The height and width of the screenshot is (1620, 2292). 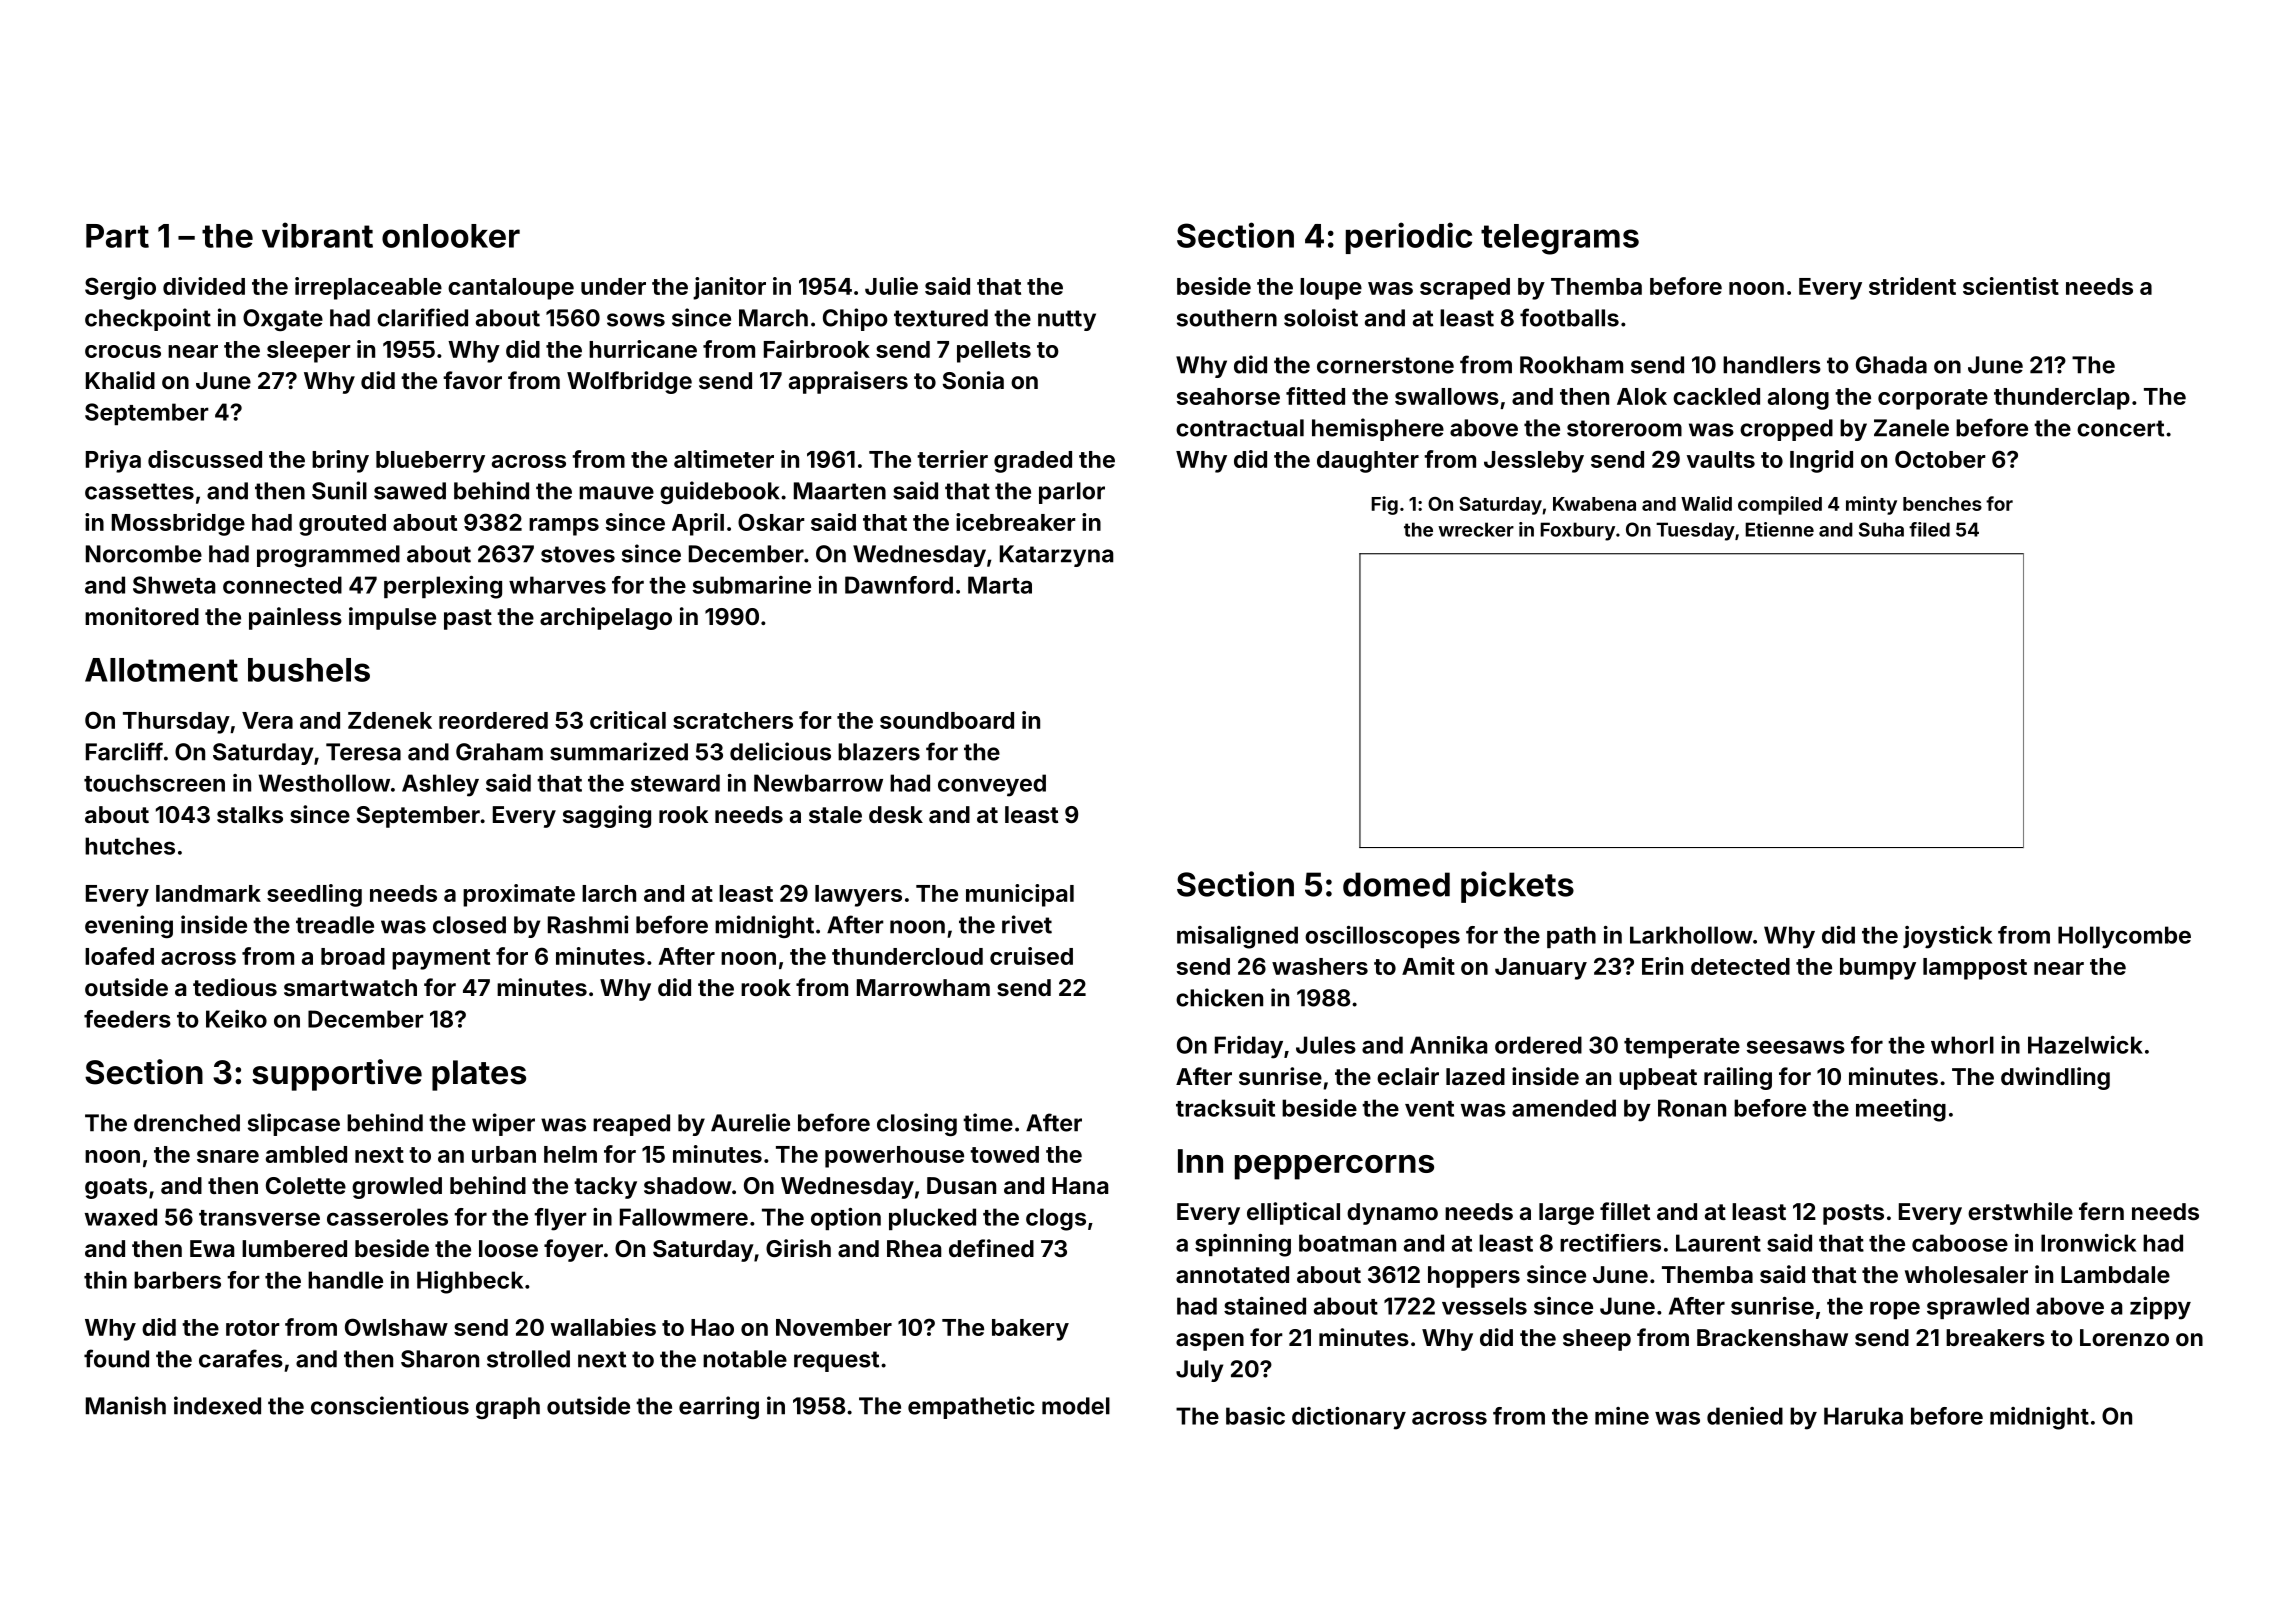 I want to click on Part, so click(x=117, y=236).
